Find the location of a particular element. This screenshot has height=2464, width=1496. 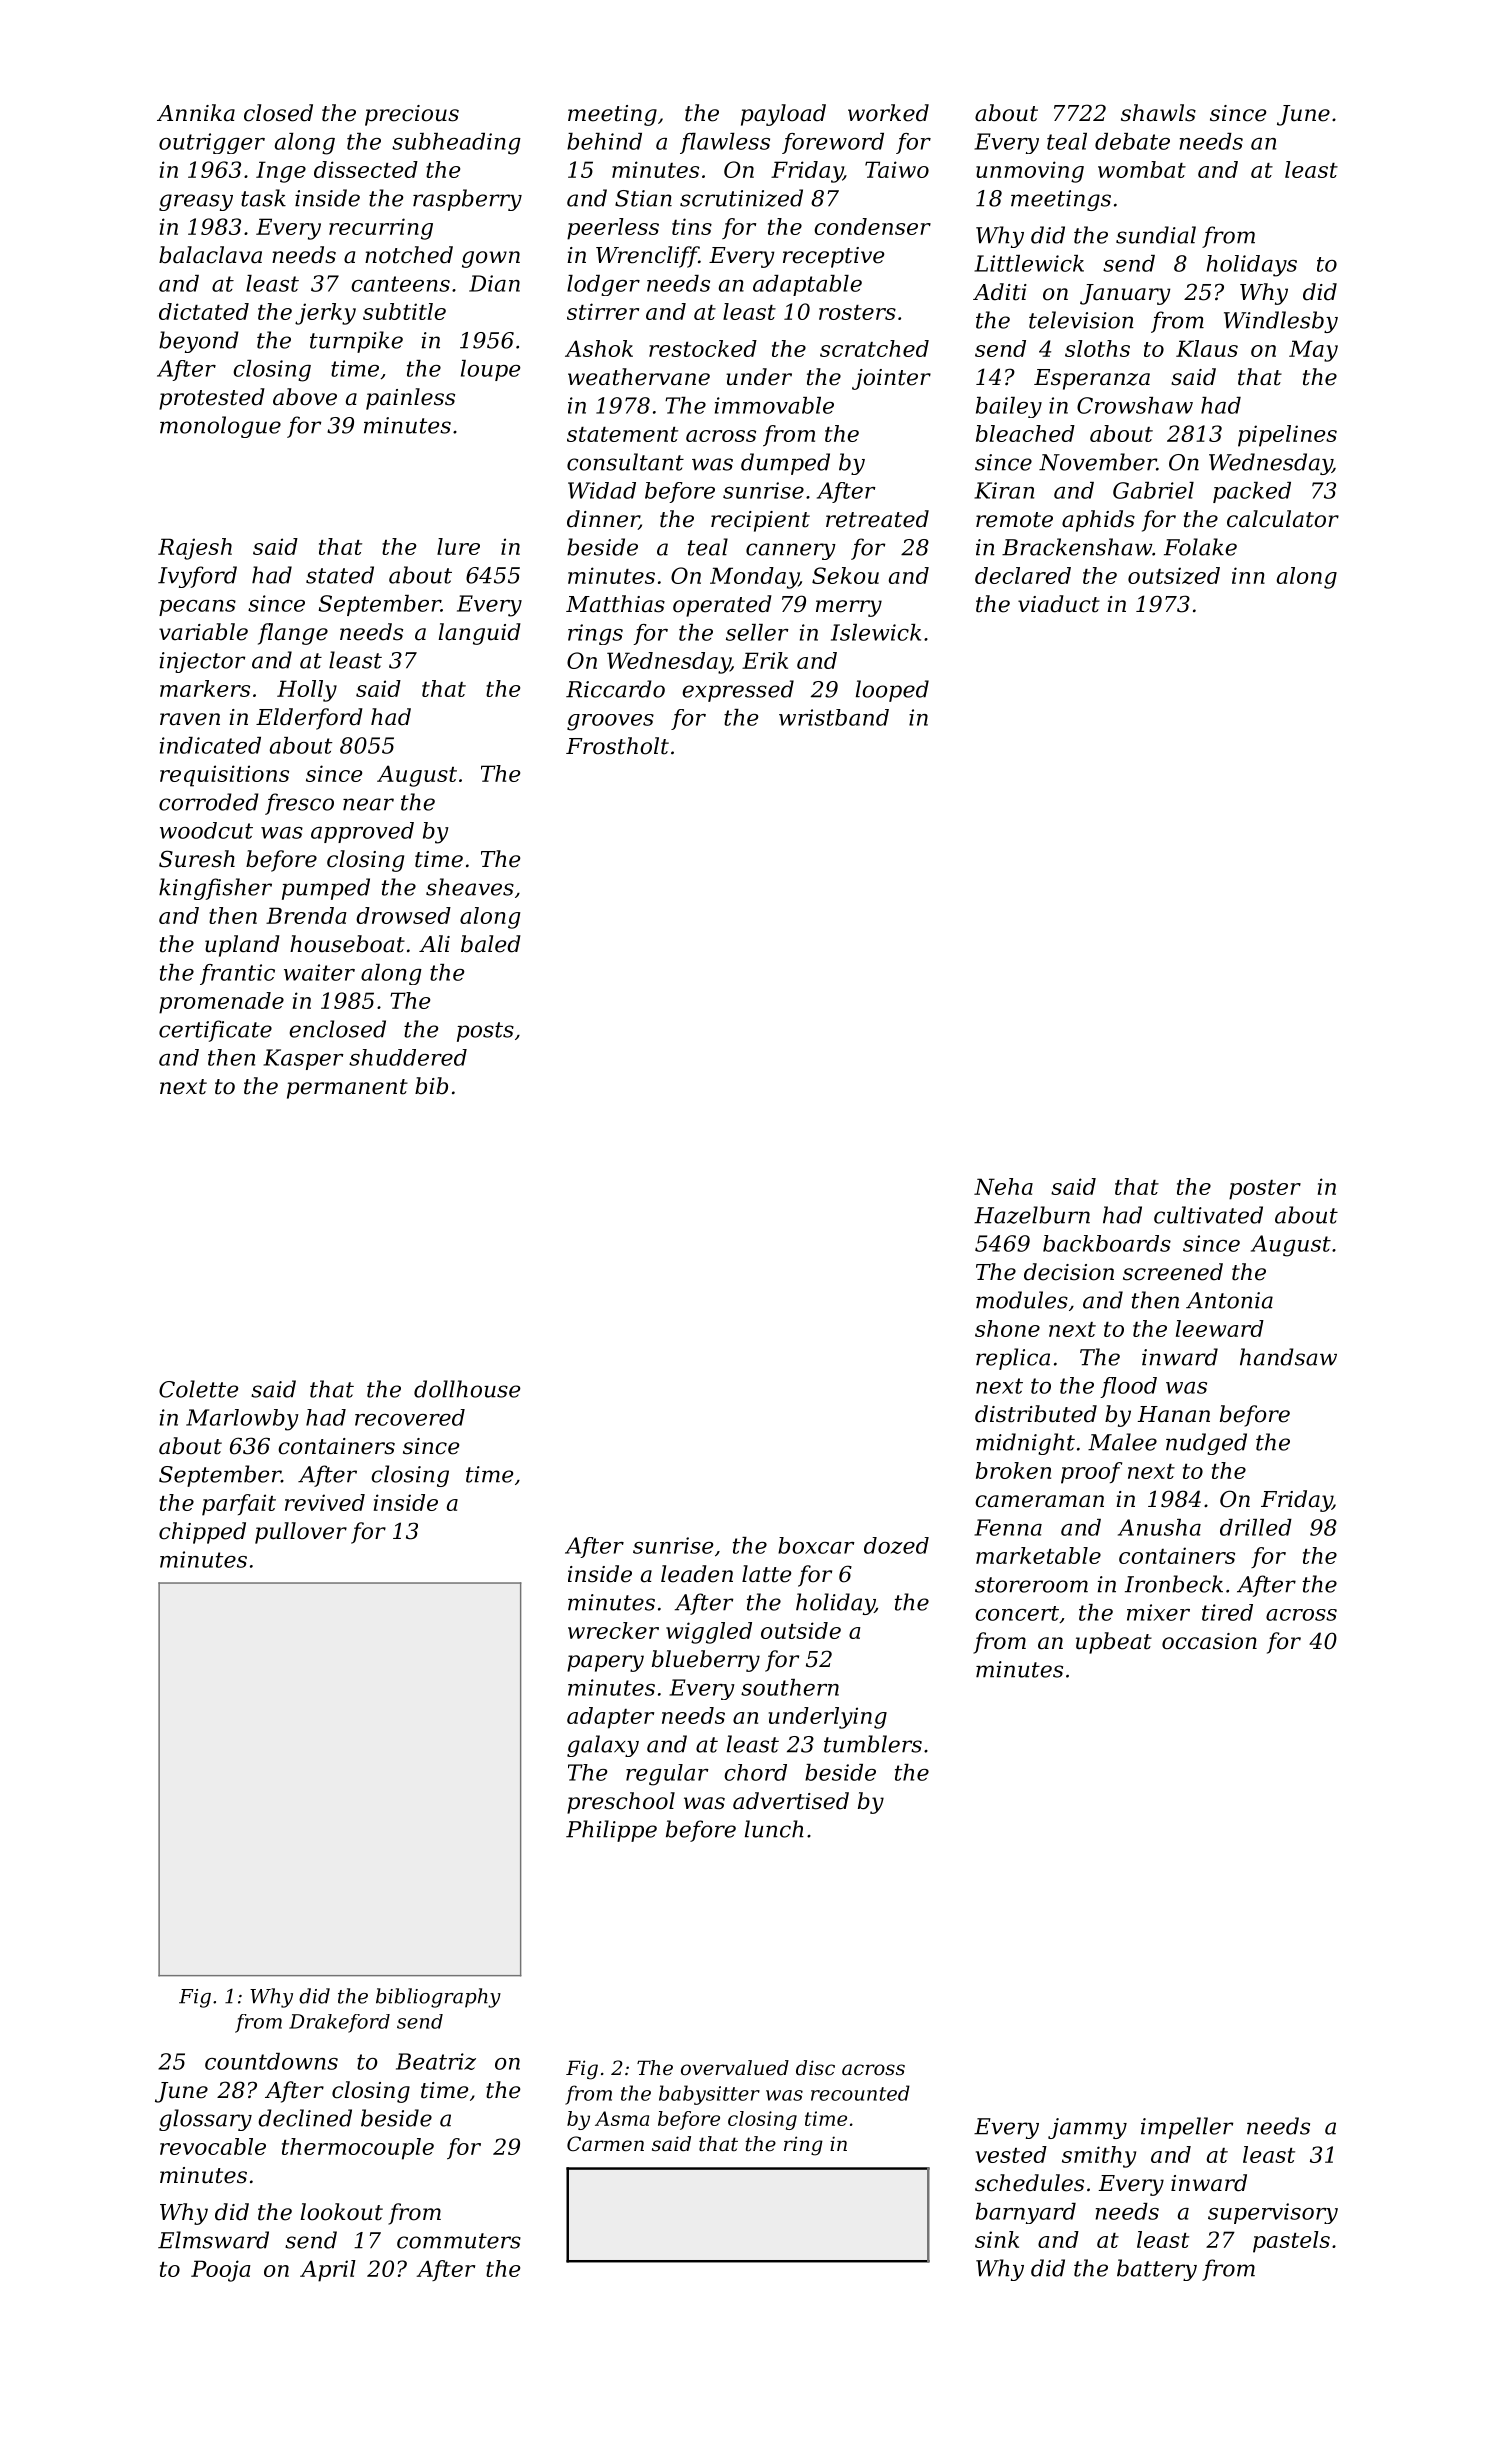

Carmen is located at coordinates (605, 2144).
